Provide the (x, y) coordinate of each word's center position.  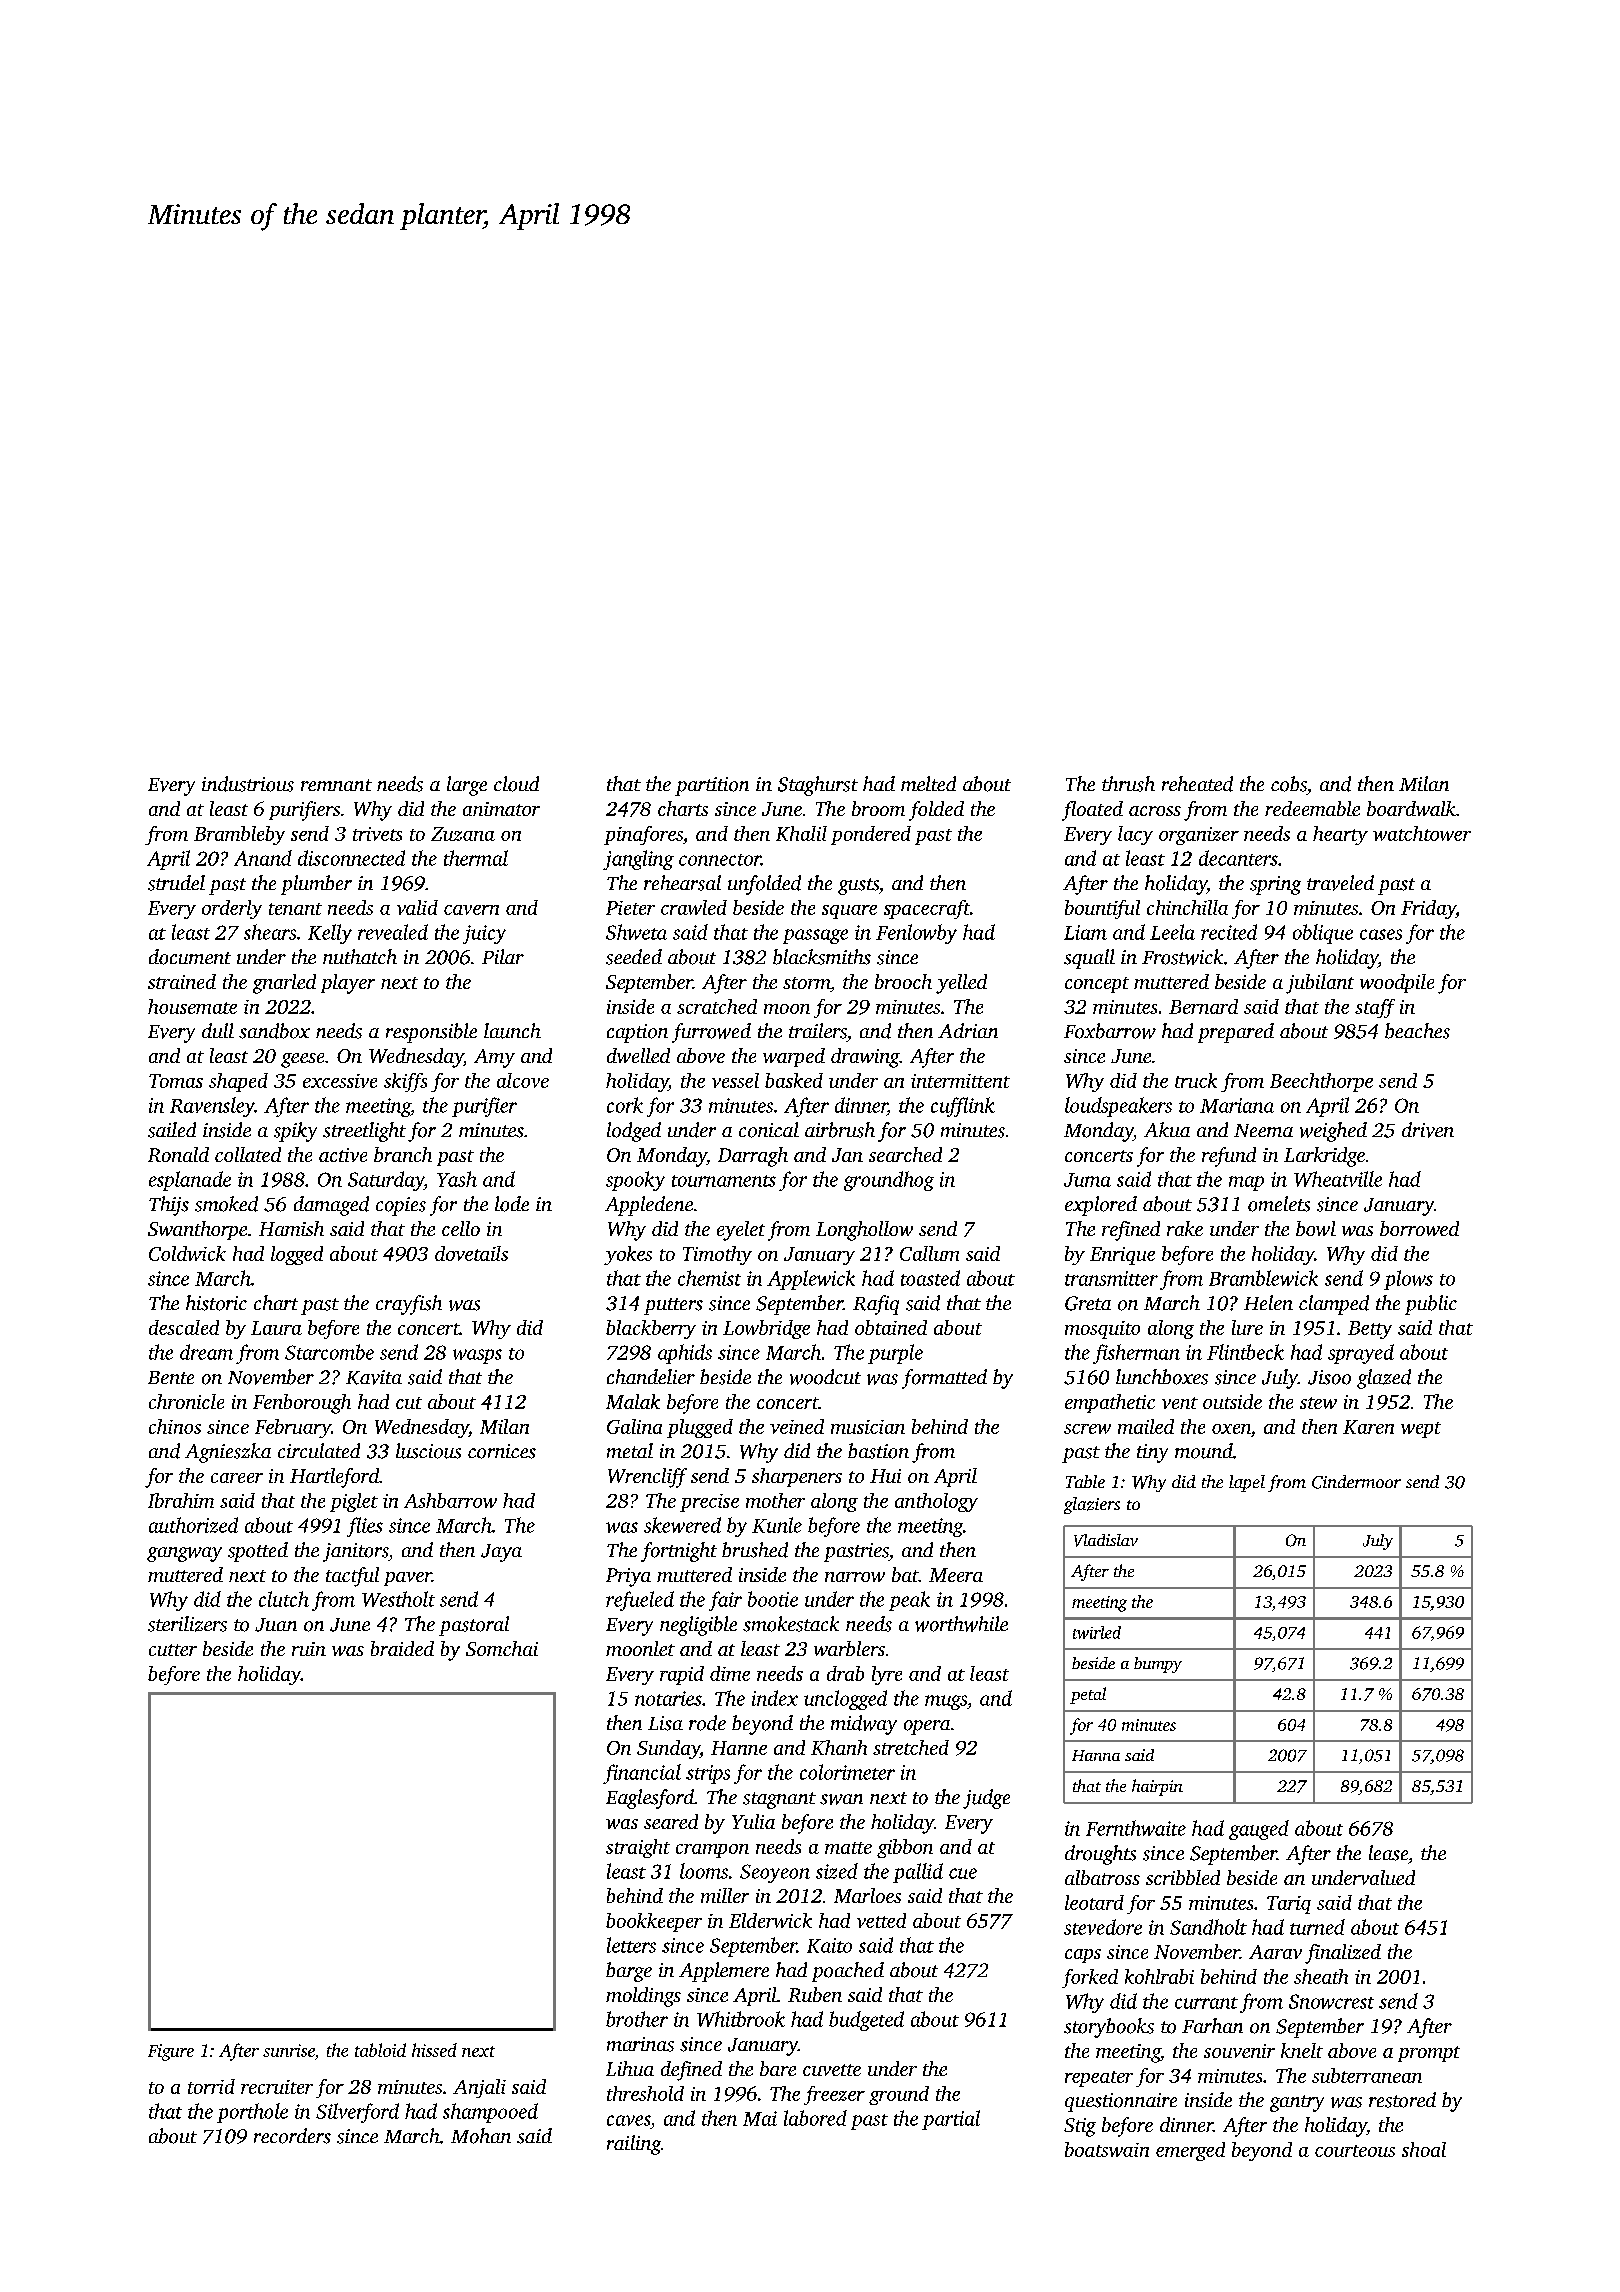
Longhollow (864, 1231)
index (775, 1698)
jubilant (1320, 984)
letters (631, 1945)
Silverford (357, 2113)
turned (1317, 1927)
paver (408, 1579)
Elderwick (770, 1920)
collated (248, 1154)
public (1431, 1305)
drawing (865, 1058)
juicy (484, 934)
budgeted (866, 2021)
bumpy (1158, 1665)
